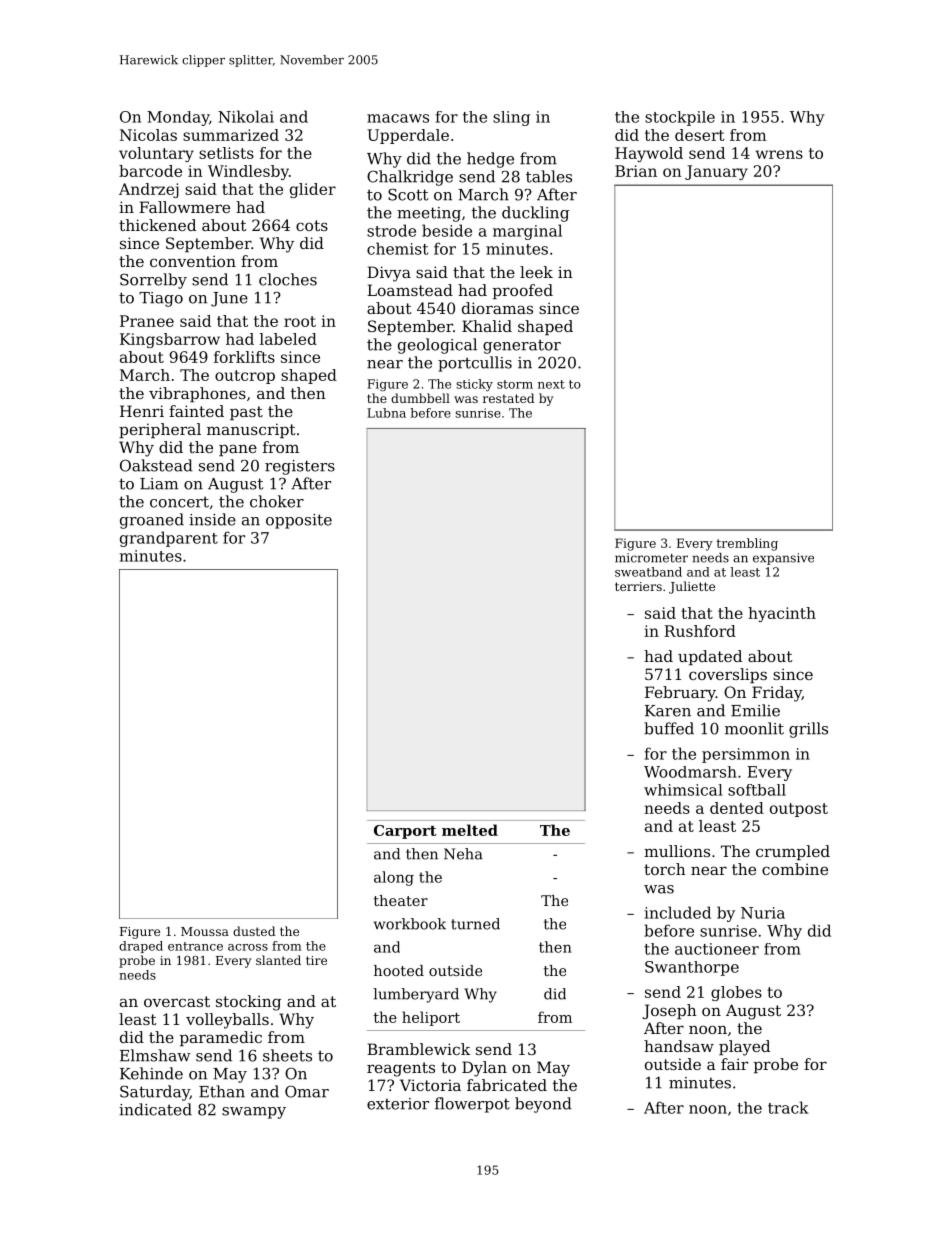 The width and height of the screenshot is (952, 1233). I want to click on Nikolai, so click(246, 116).
